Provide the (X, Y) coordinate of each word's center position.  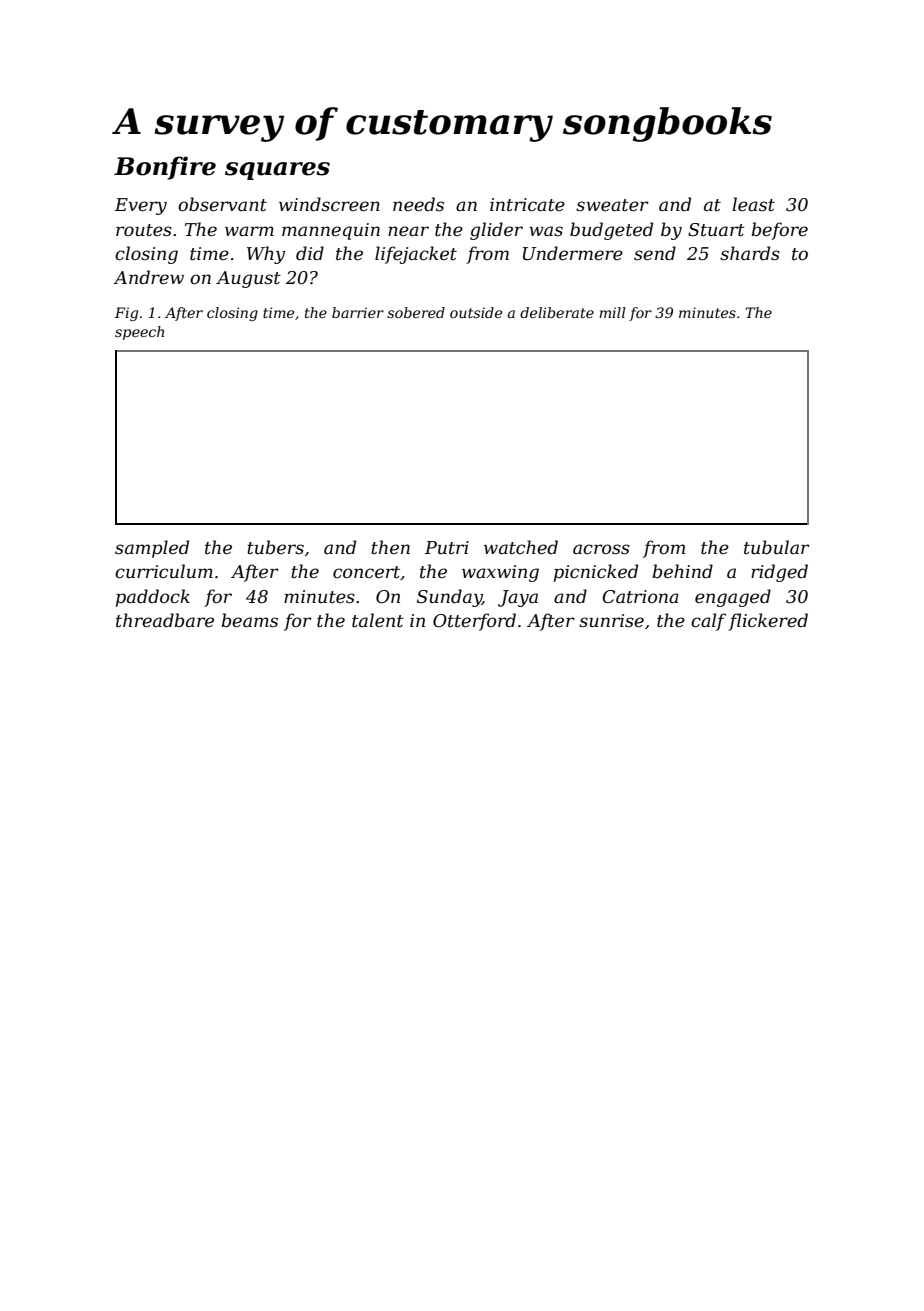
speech (139, 333)
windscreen (329, 204)
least (753, 204)
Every (141, 206)
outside (476, 312)
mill (612, 312)
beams (249, 620)
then (390, 547)
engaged (733, 598)
